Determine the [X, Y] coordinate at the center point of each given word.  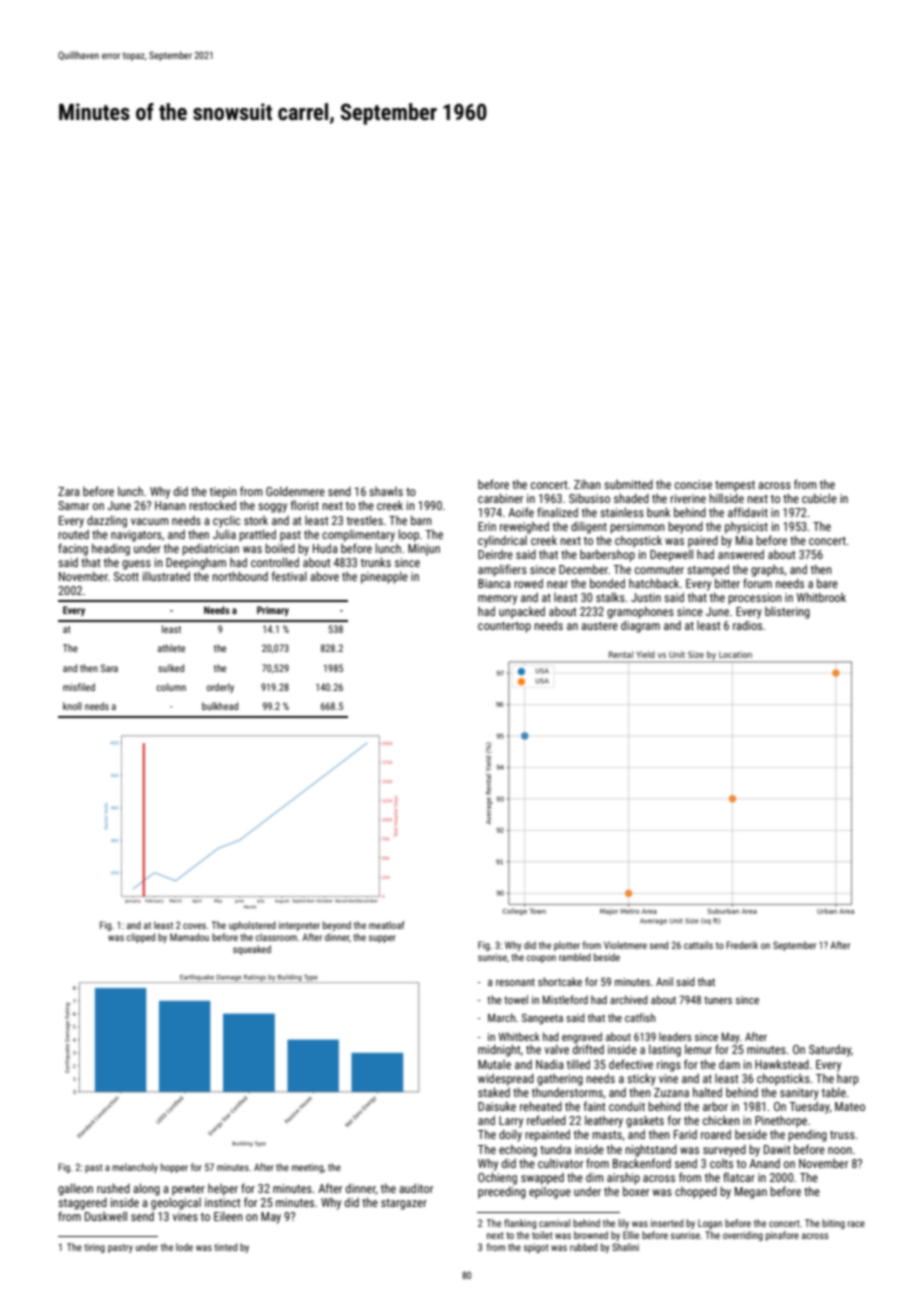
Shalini [625, 1247]
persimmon [637, 528]
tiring [94, 1248]
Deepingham [196, 563]
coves [194, 926]
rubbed [583, 1247]
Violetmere [625, 945]
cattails [698, 945]
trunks [376, 562]
